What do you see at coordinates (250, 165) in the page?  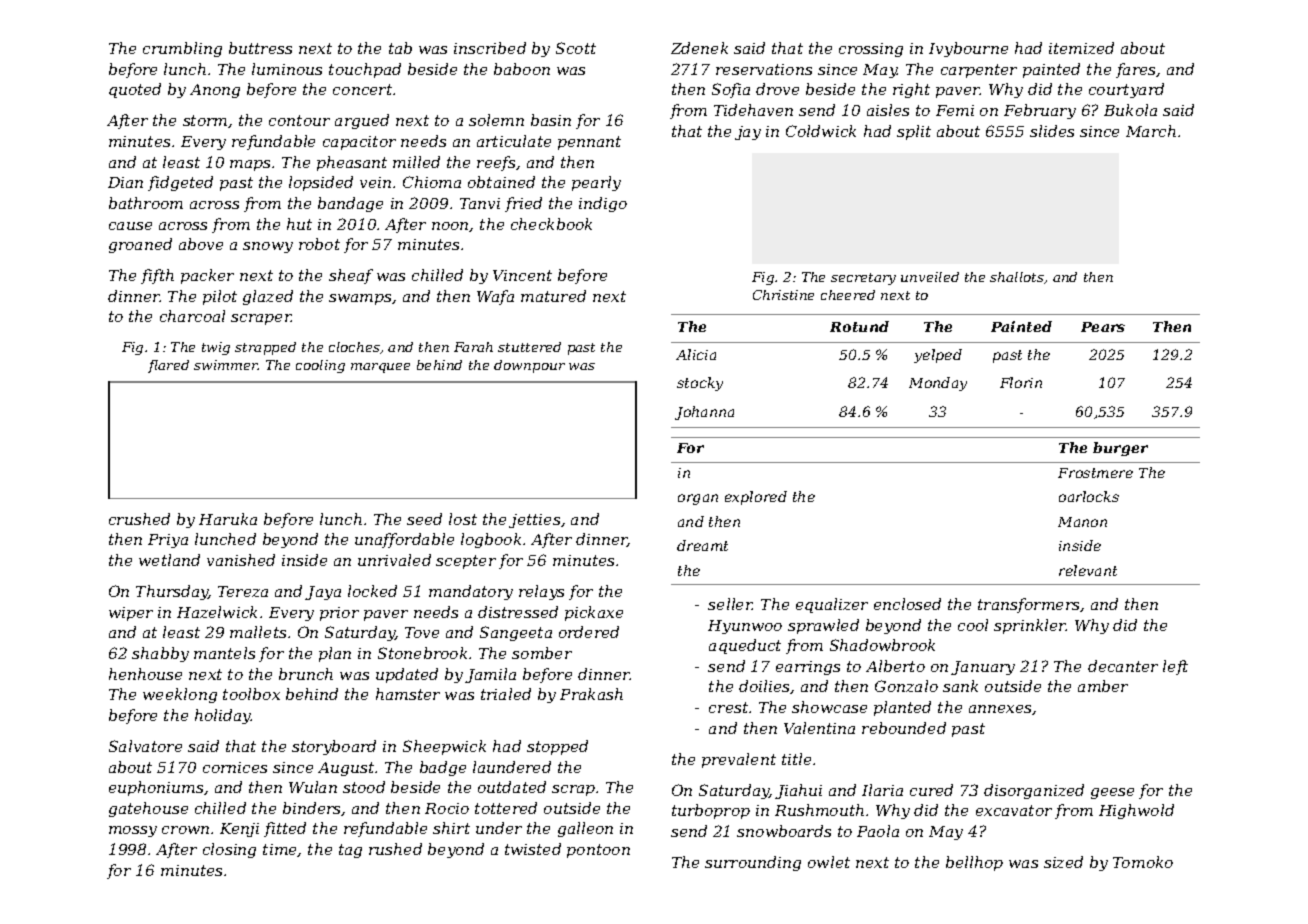 I see `maps` at bounding box center [250, 165].
